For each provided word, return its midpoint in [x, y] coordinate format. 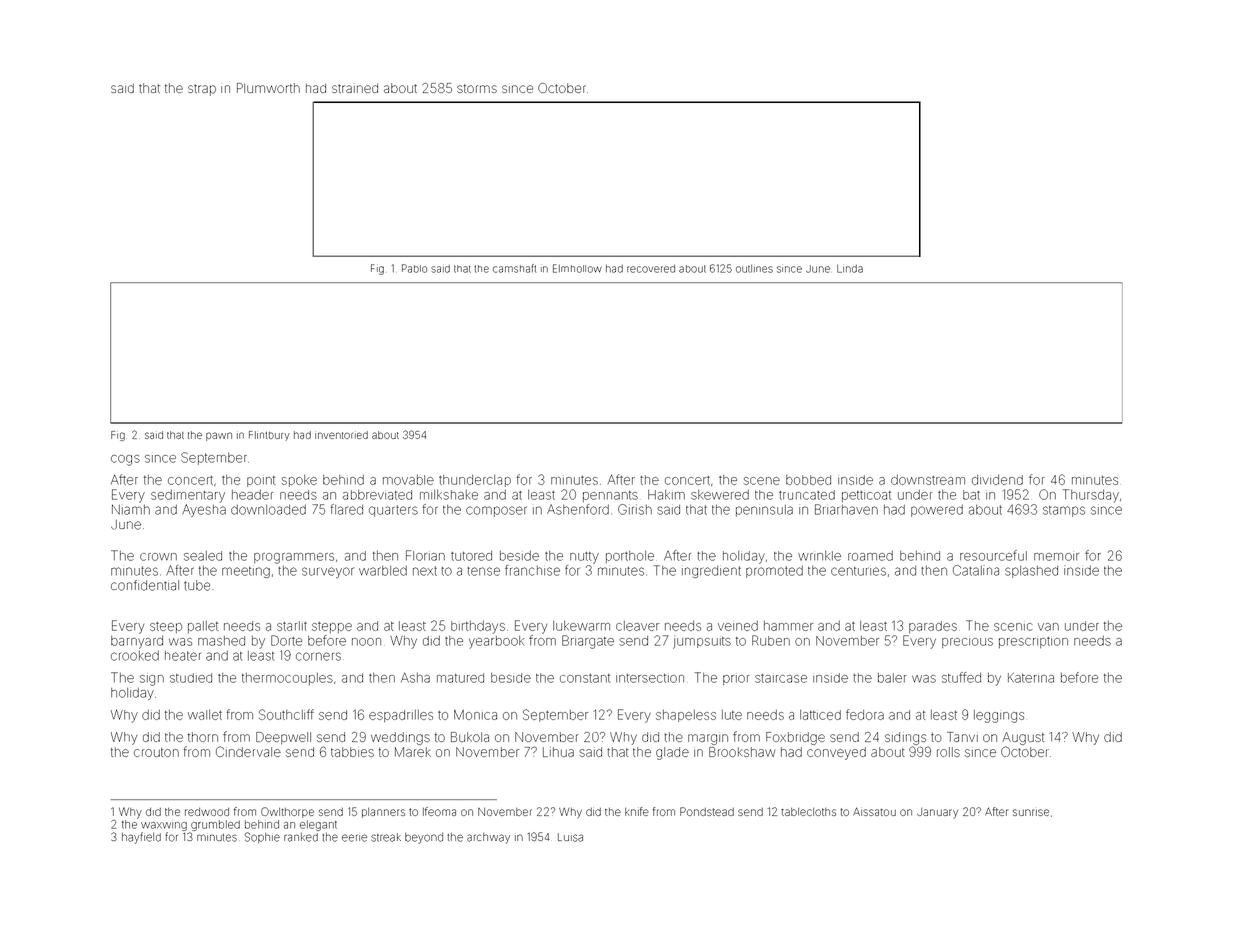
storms [477, 88]
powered [937, 511]
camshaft [515, 268]
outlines [754, 269]
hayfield [141, 838]
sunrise [1031, 812]
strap [202, 90]
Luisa [570, 837]
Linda [850, 269]
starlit [292, 626]
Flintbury [269, 436]
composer [496, 511]
